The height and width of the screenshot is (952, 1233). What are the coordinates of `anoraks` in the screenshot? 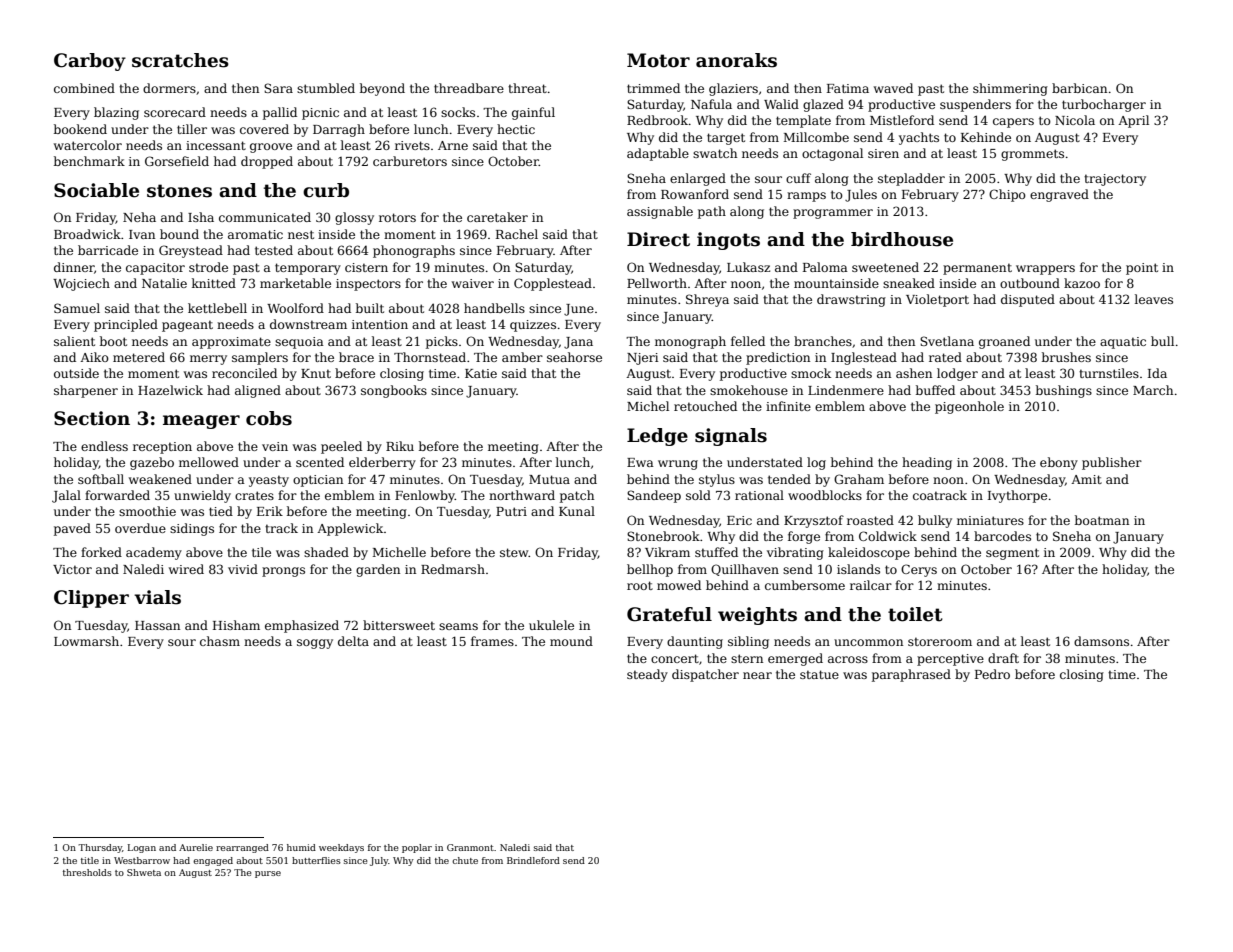 It's located at (736, 60).
